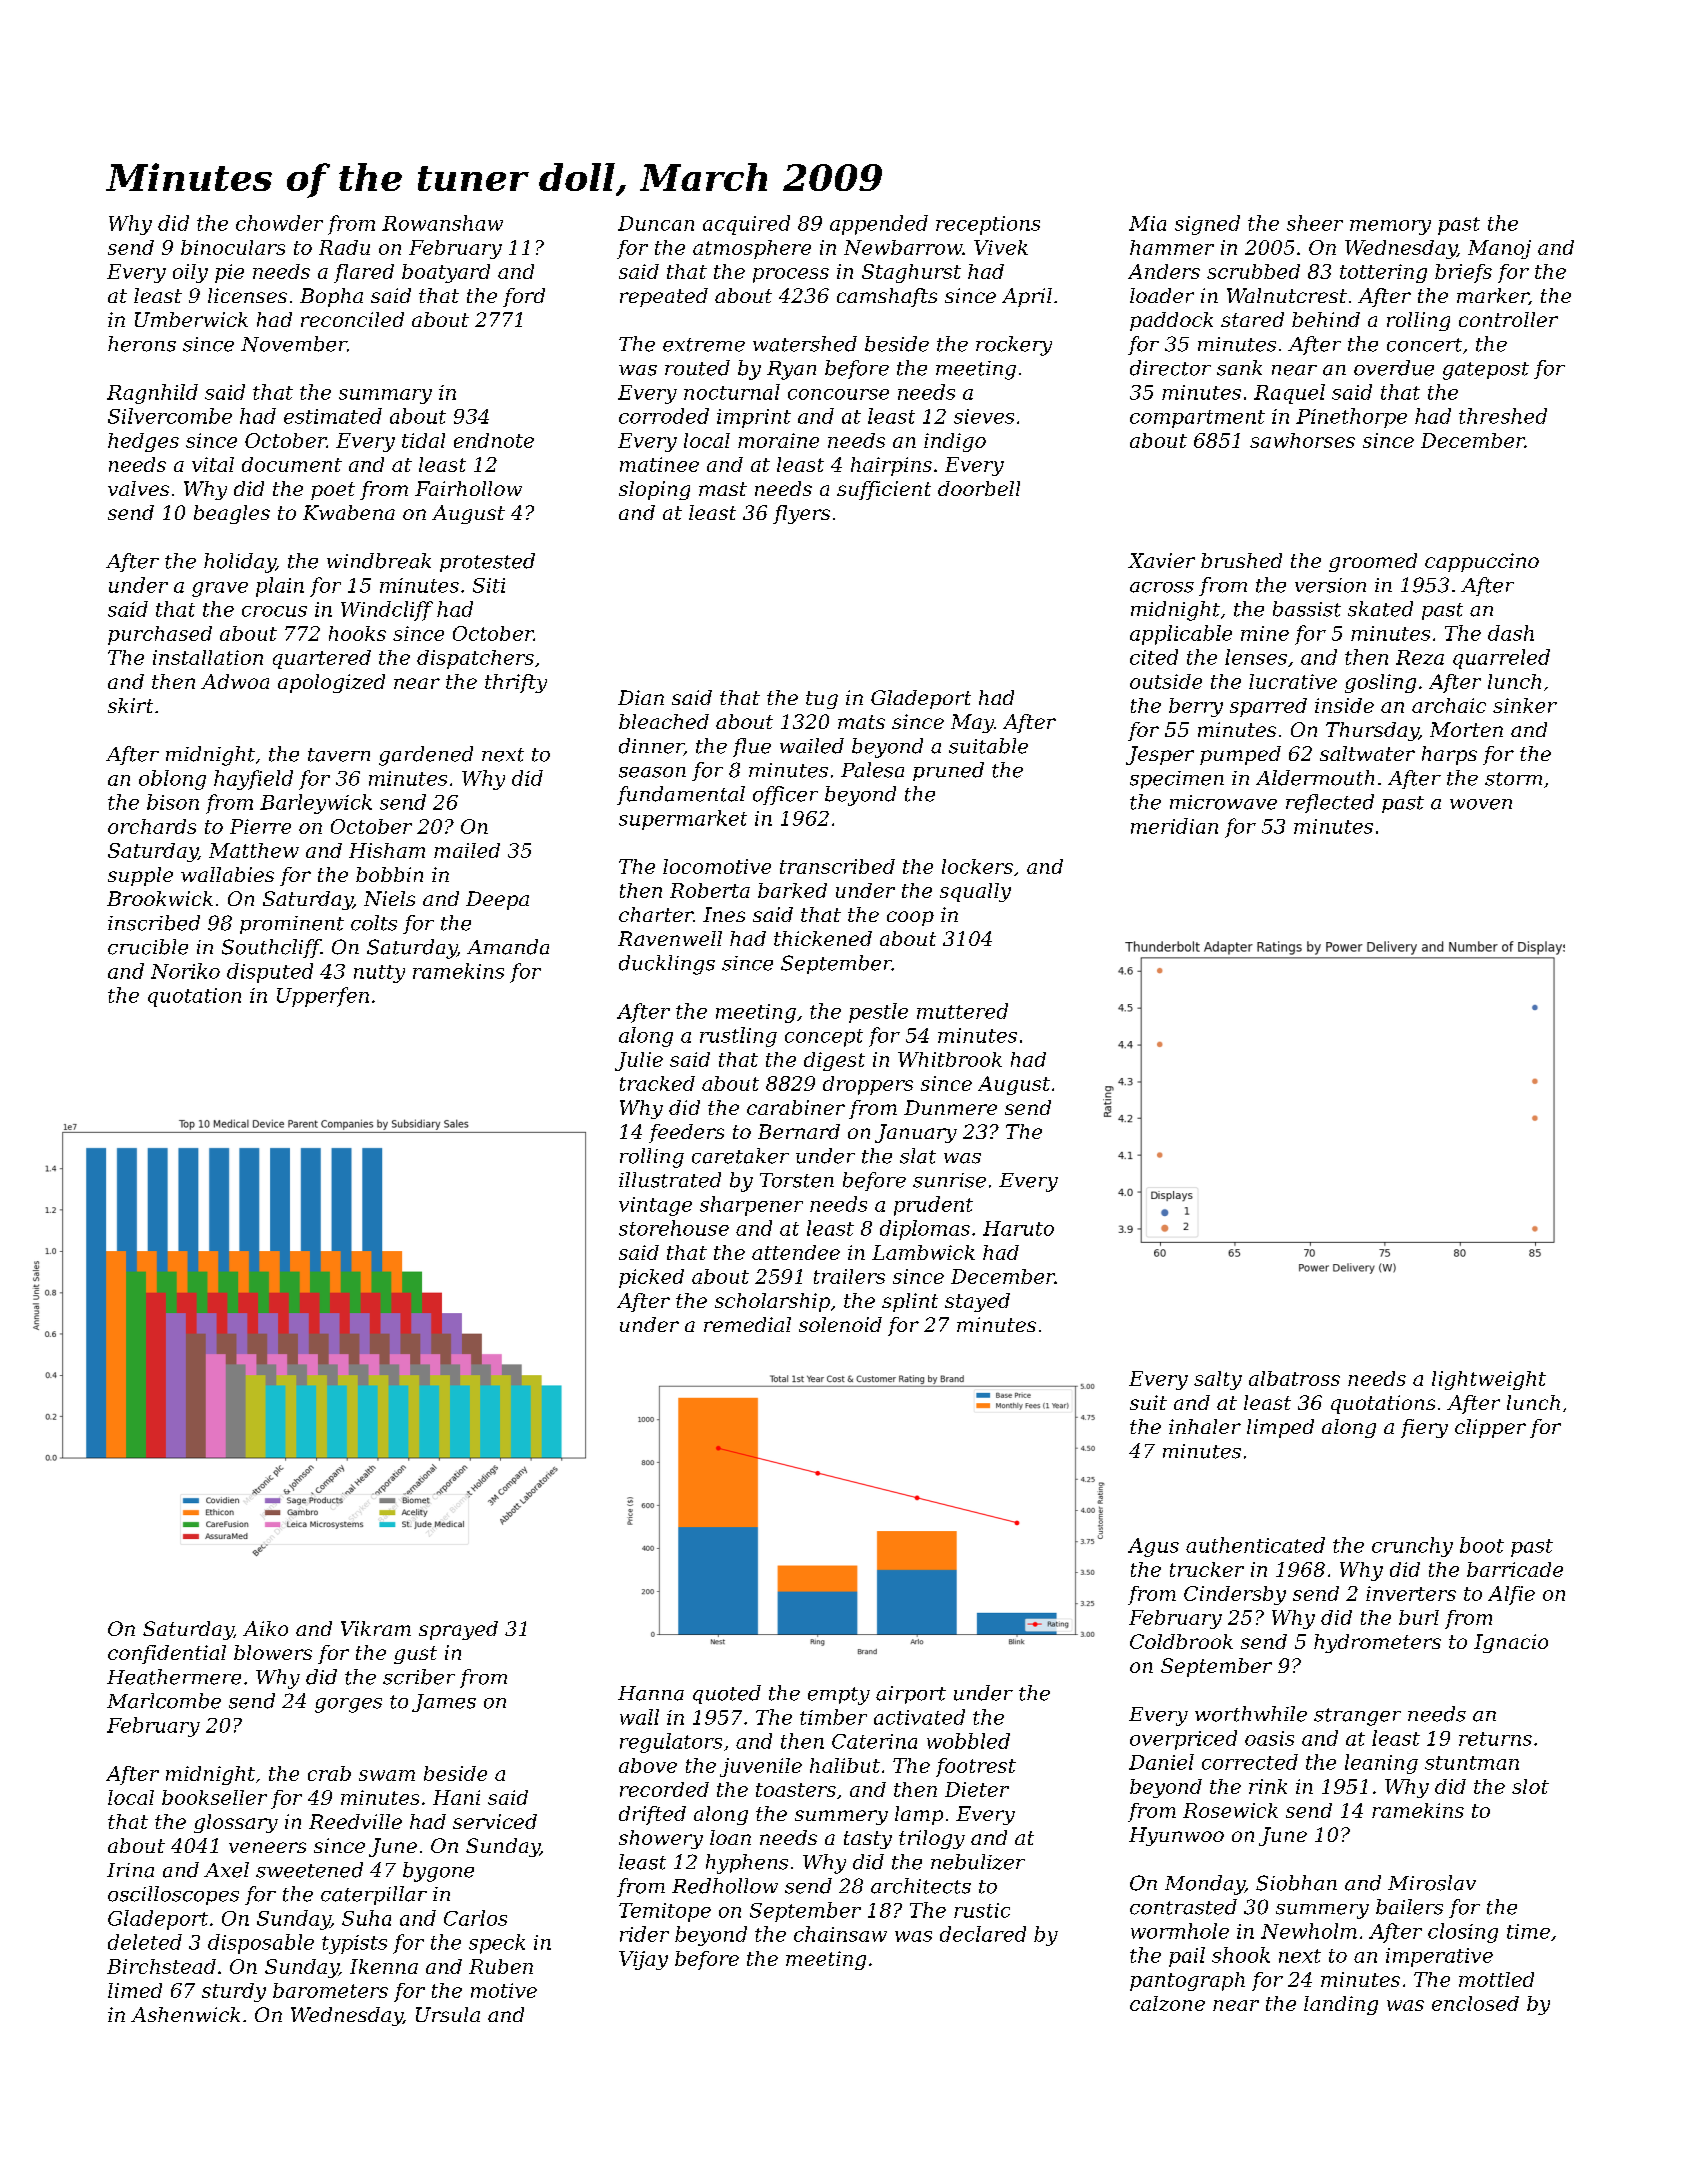 The width and height of the screenshot is (1683, 2178). Describe the element at coordinates (746, 225) in the screenshot. I see `acquired` at that location.
